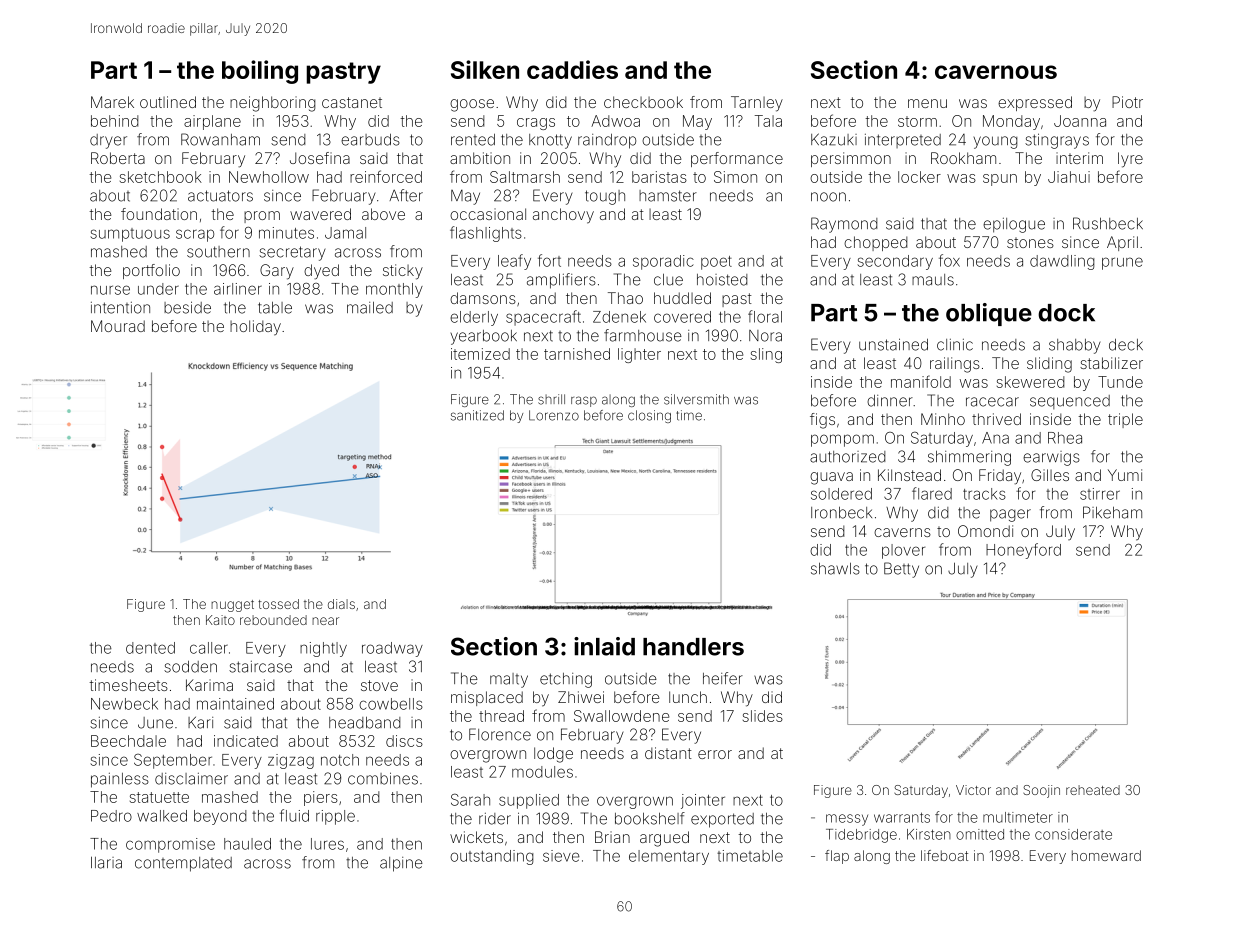  What do you see at coordinates (260, 72) in the screenshot?
I see `boiling` at bounding box center [260, 72].
